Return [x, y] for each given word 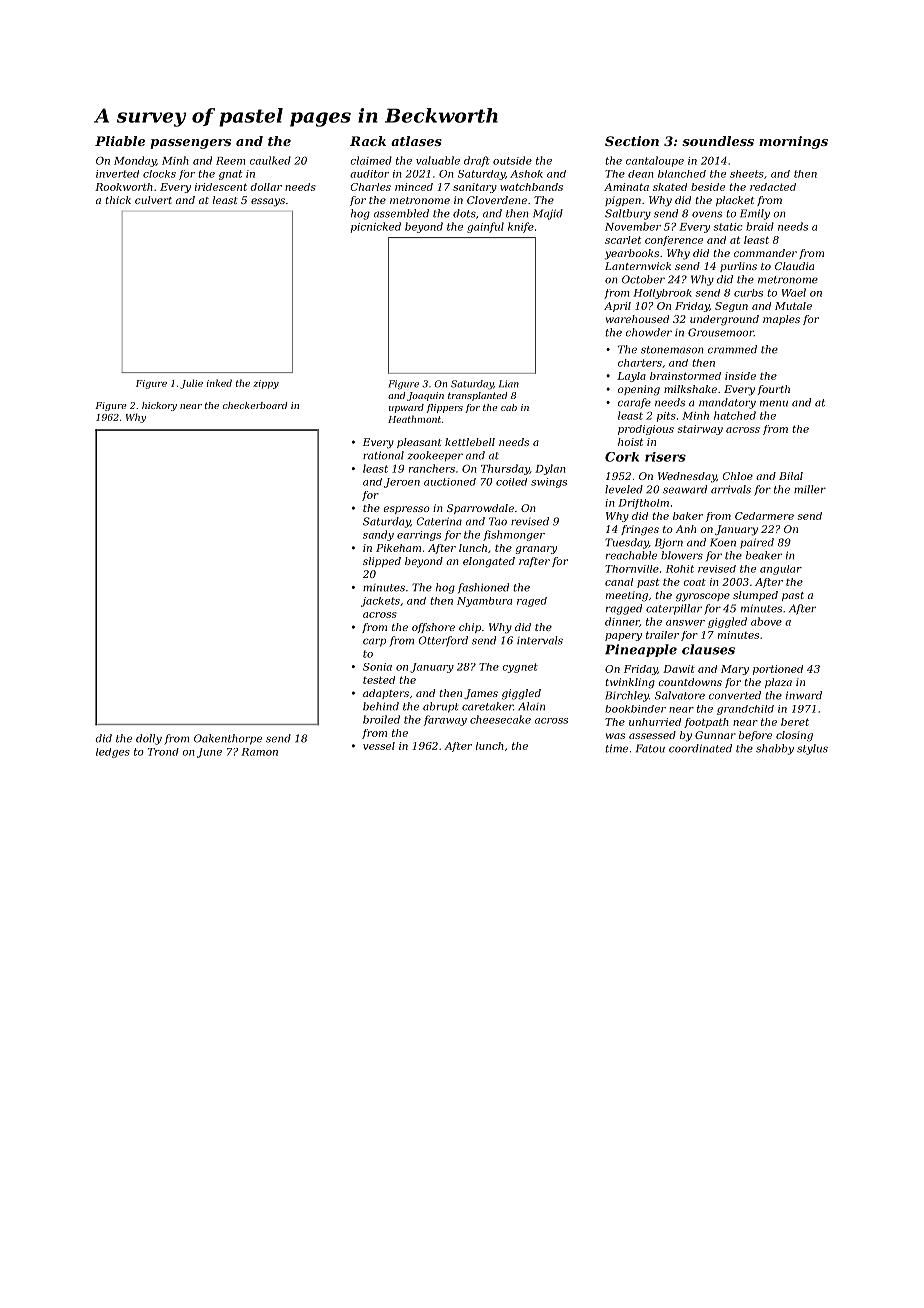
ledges [113, 753]
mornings [793, 142]
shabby [775, 749]
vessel [379, 746]
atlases [416, 141]
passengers [191, 144]
